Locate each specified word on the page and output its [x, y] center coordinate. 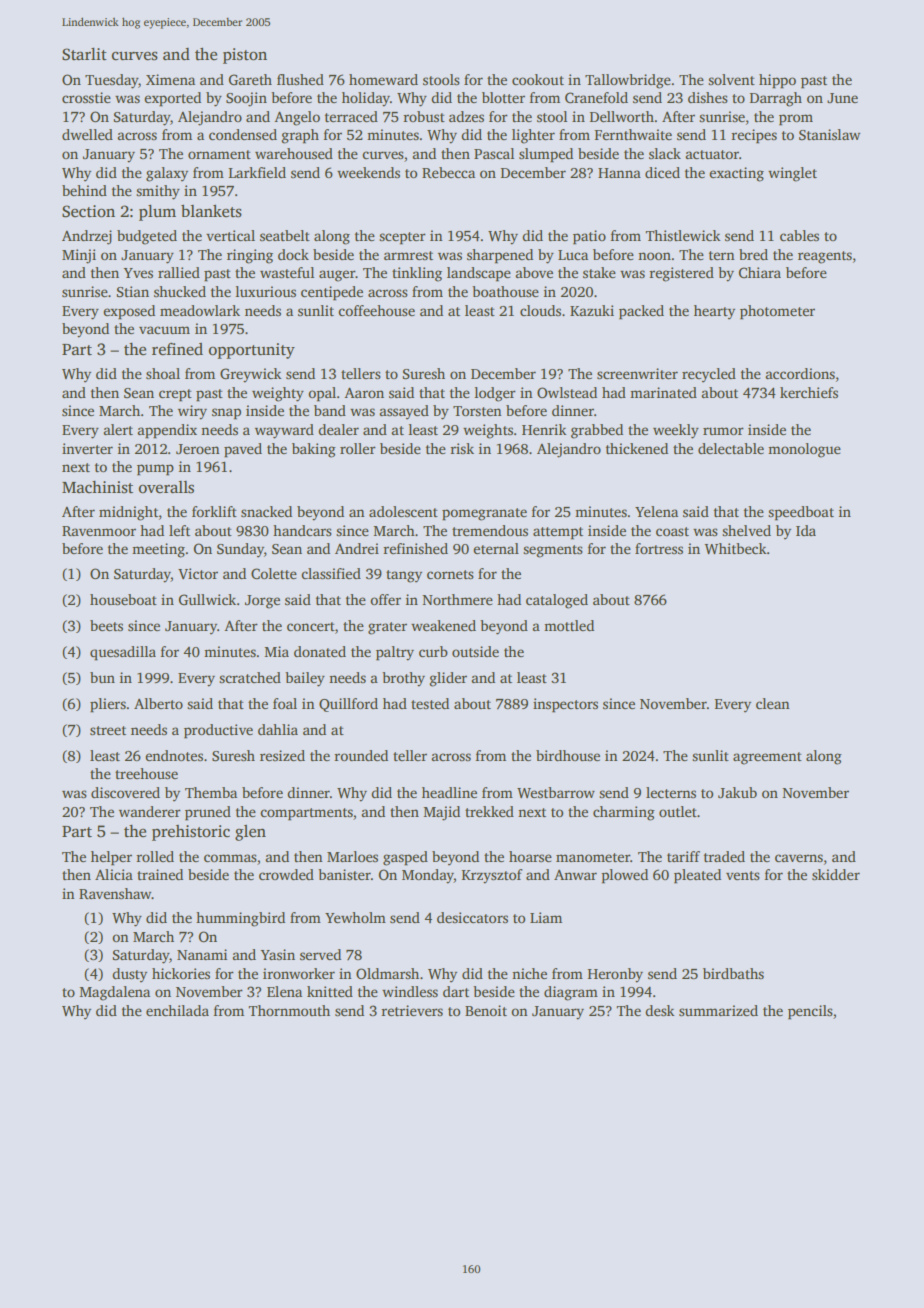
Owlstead [567, 392]
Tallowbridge [628, 81]
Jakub [737, 792]
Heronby [615, 975]
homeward [383, 79]
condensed [243, 134]
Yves [138, 273]
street [108, 730]
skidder [836, 874]
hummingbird [240, 919]
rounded [361, 755]
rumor [723, 431]
